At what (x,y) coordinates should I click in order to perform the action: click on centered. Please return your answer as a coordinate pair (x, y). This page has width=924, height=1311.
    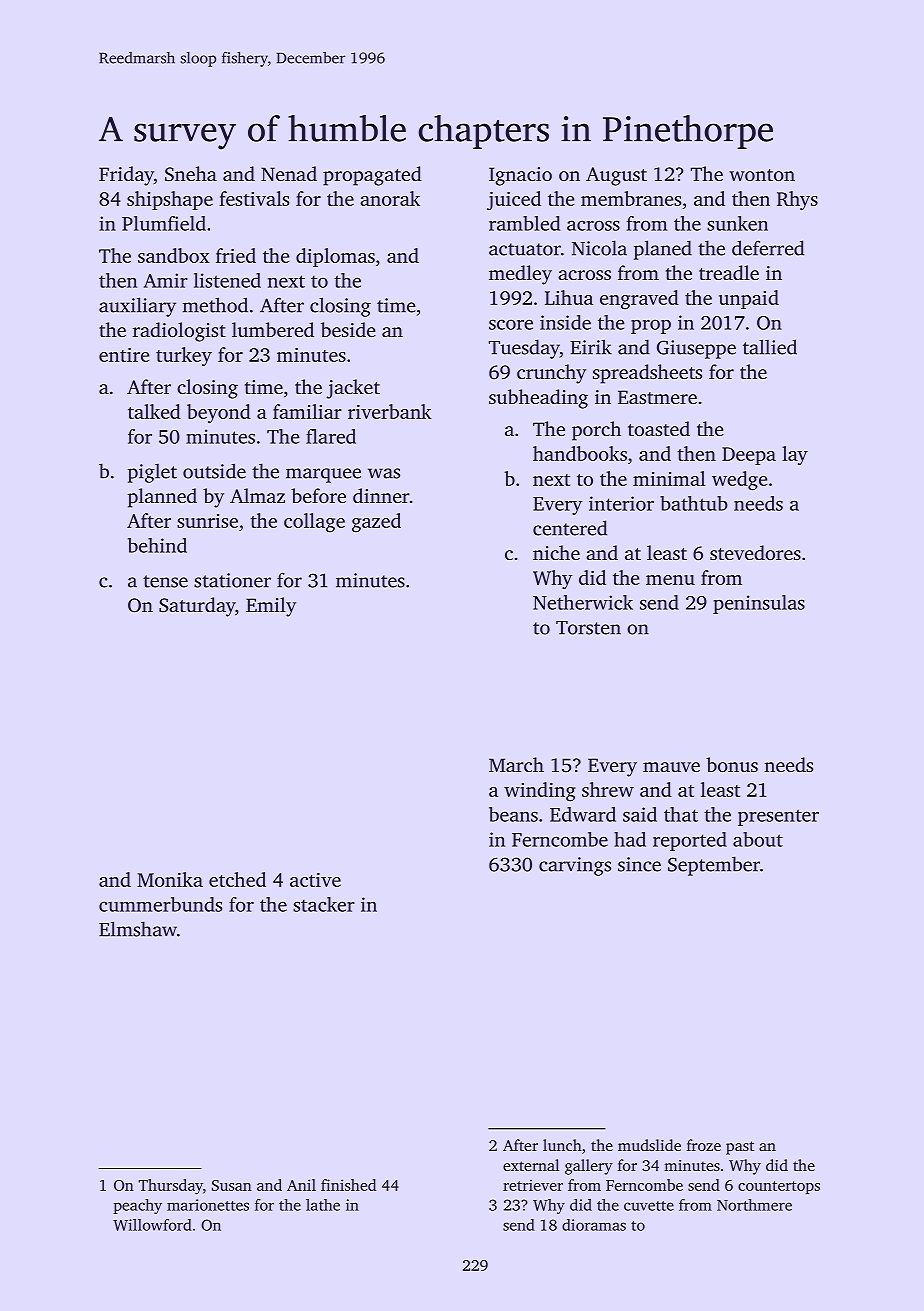
    Looking at the image, I should click on (570, 528).
